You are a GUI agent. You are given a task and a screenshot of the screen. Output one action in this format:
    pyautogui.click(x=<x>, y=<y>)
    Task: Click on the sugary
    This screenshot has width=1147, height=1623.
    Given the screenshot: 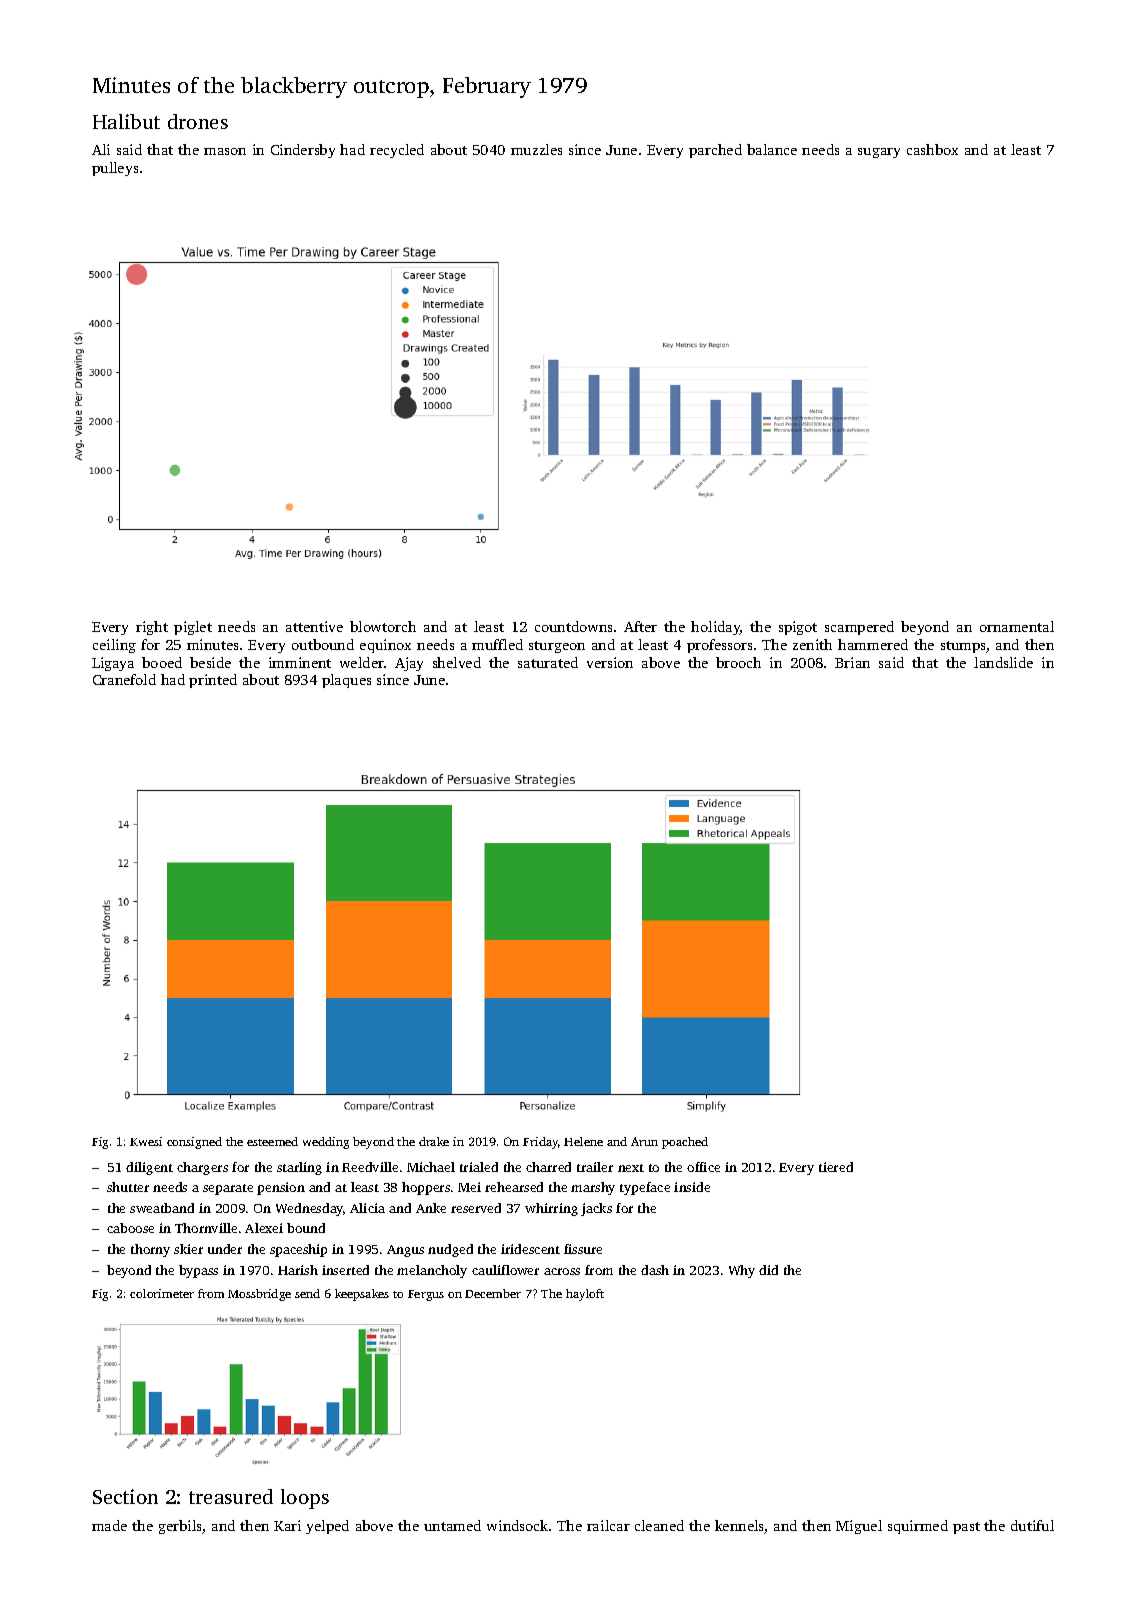 What is the action you would take?
    pyautogui.click(x=879, y=153)
